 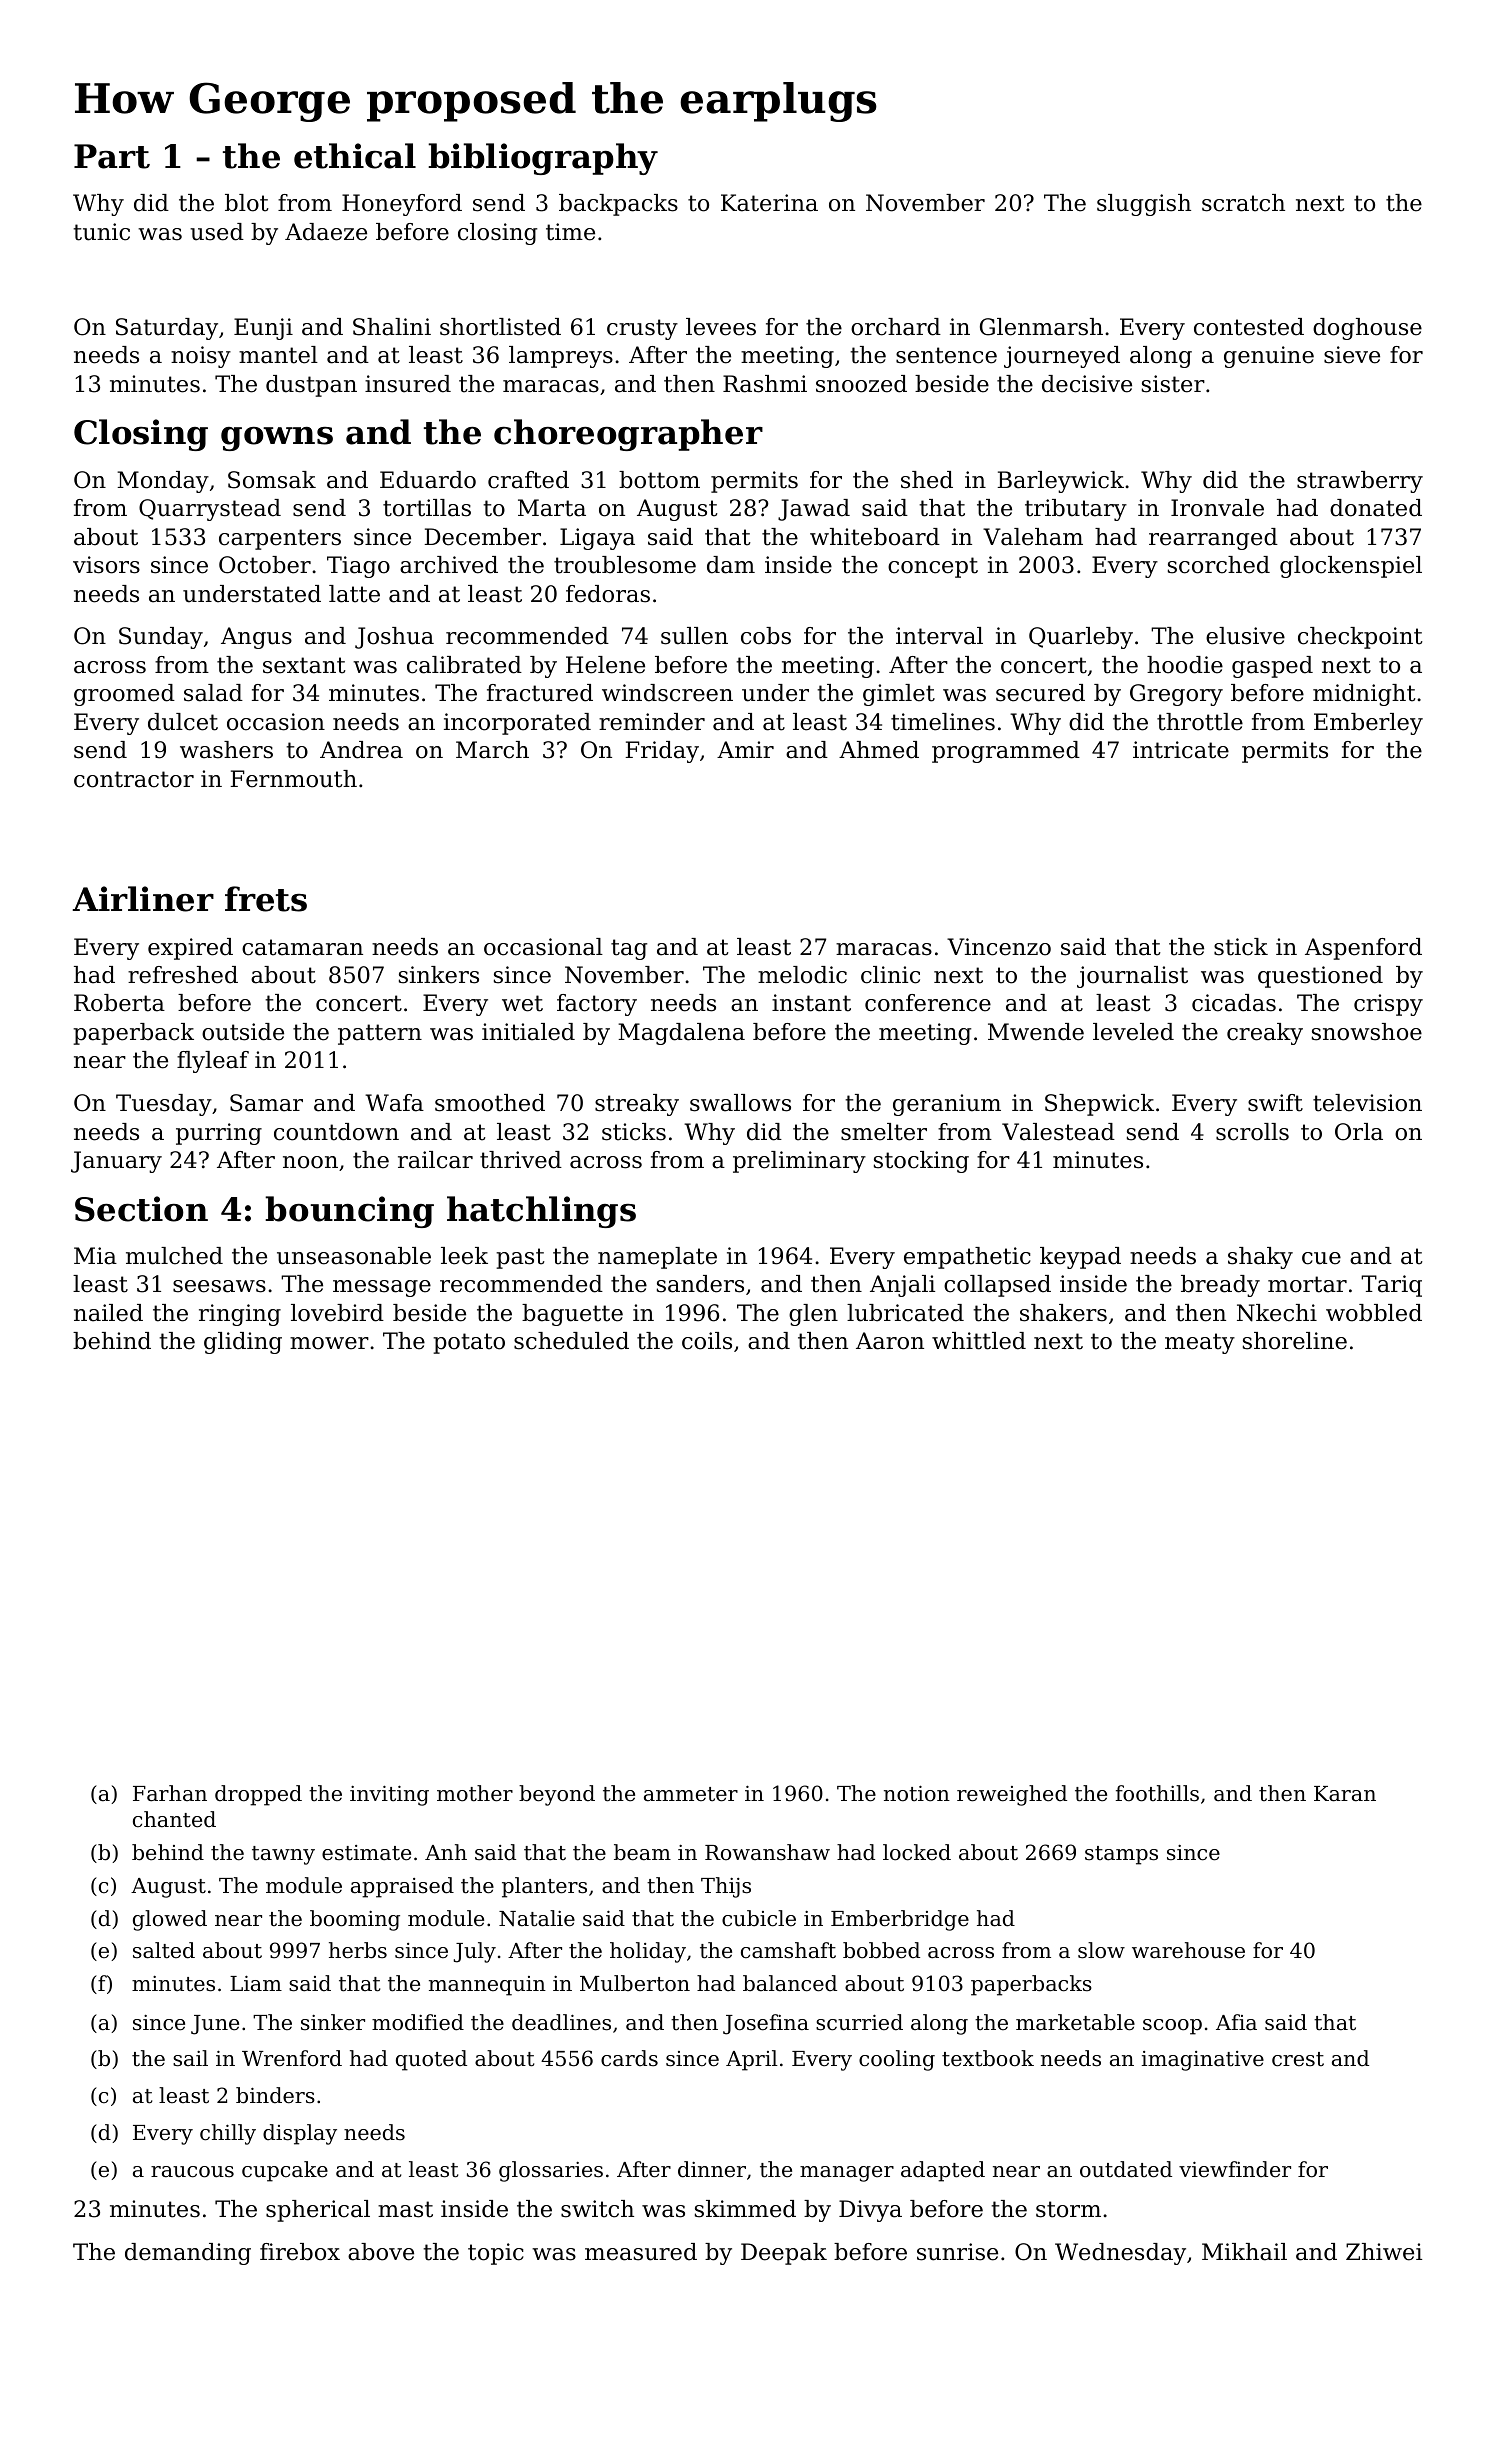 I want to click on tributary, so click(x=1076, y=510).
